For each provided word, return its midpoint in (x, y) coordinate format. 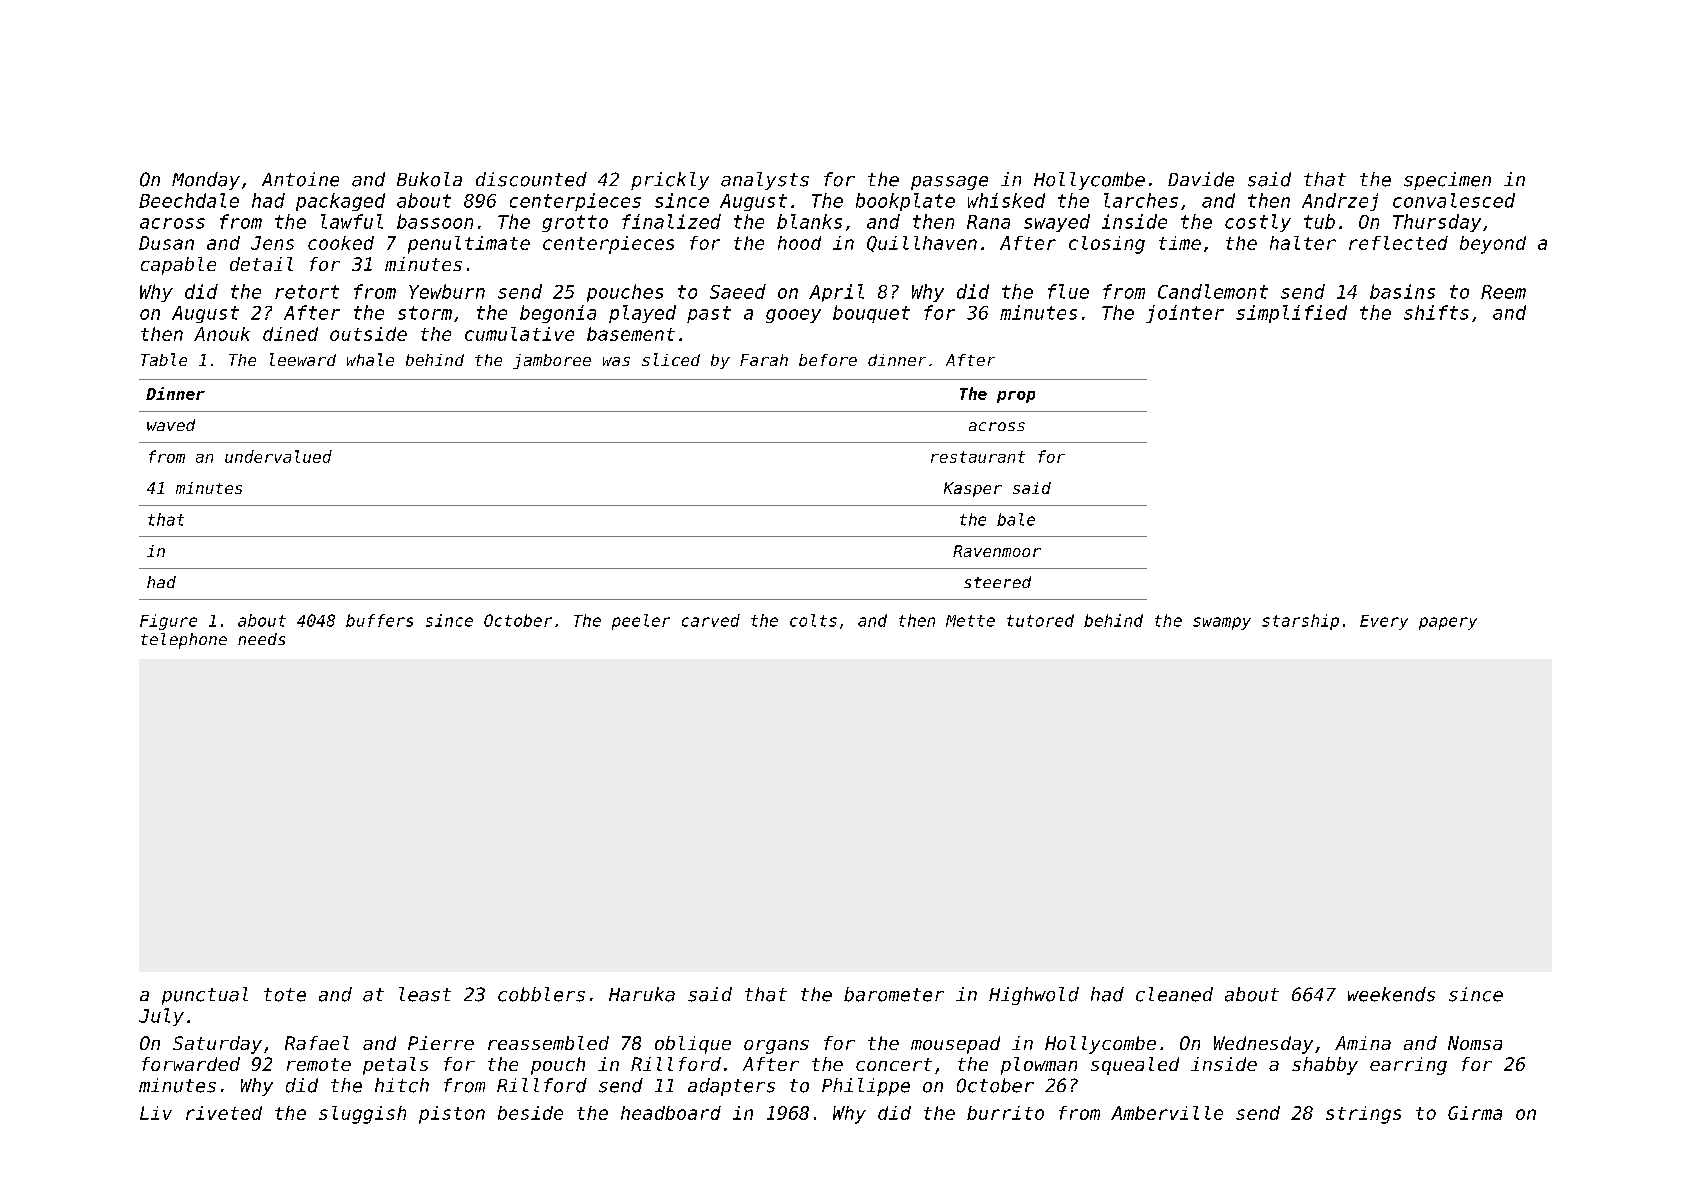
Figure (168, 622)
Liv (156, 1113)
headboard (671, 1113)
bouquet (871, 314)
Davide (1201, 179)
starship (1300, 622)
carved (711, 620)
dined (290, 334)
